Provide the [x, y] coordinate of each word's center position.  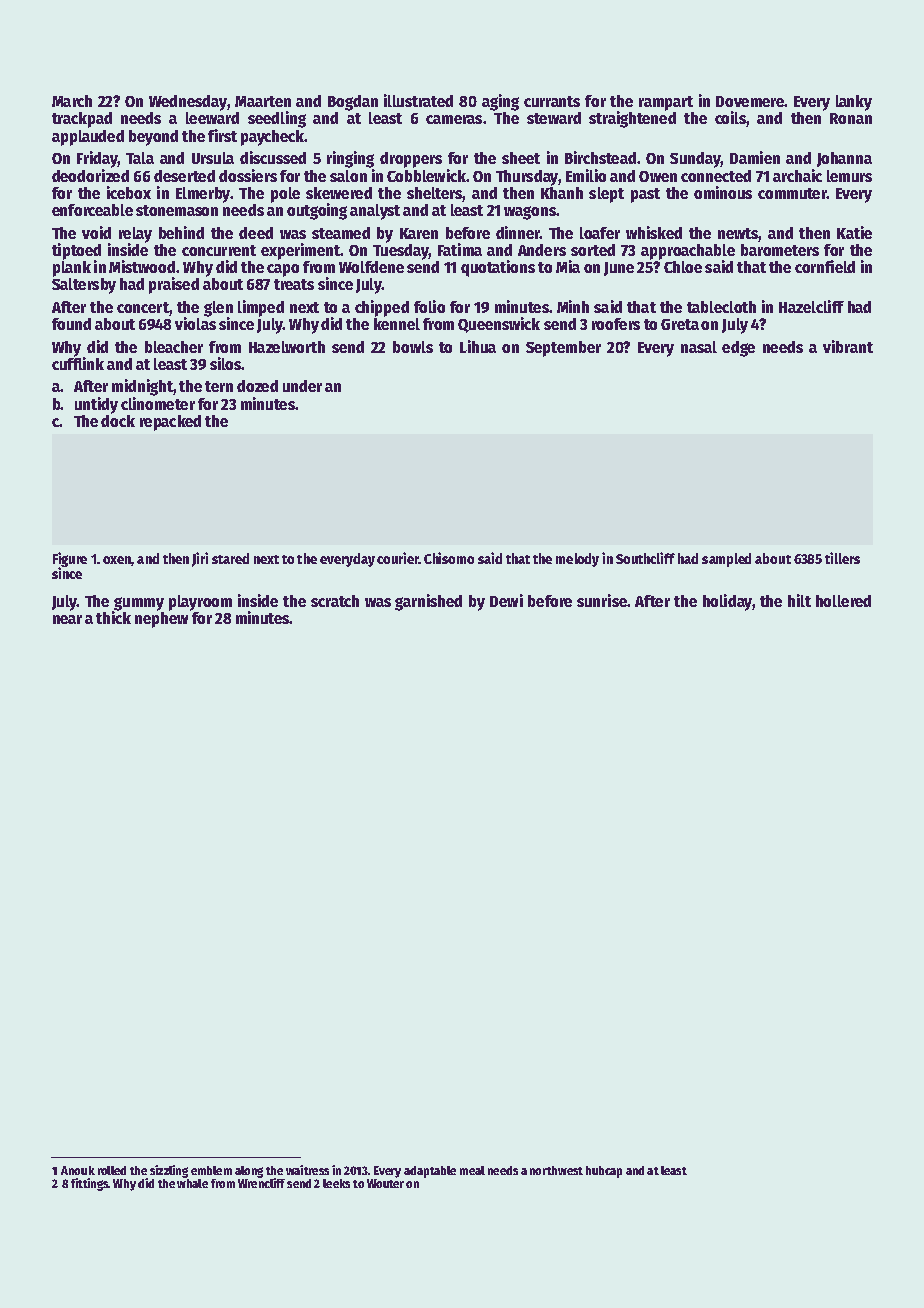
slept [606, 195]
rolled [112, 1170]
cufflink [78, 363]
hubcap [604, 1172]
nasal [699, 347]
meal [472, 1170]
